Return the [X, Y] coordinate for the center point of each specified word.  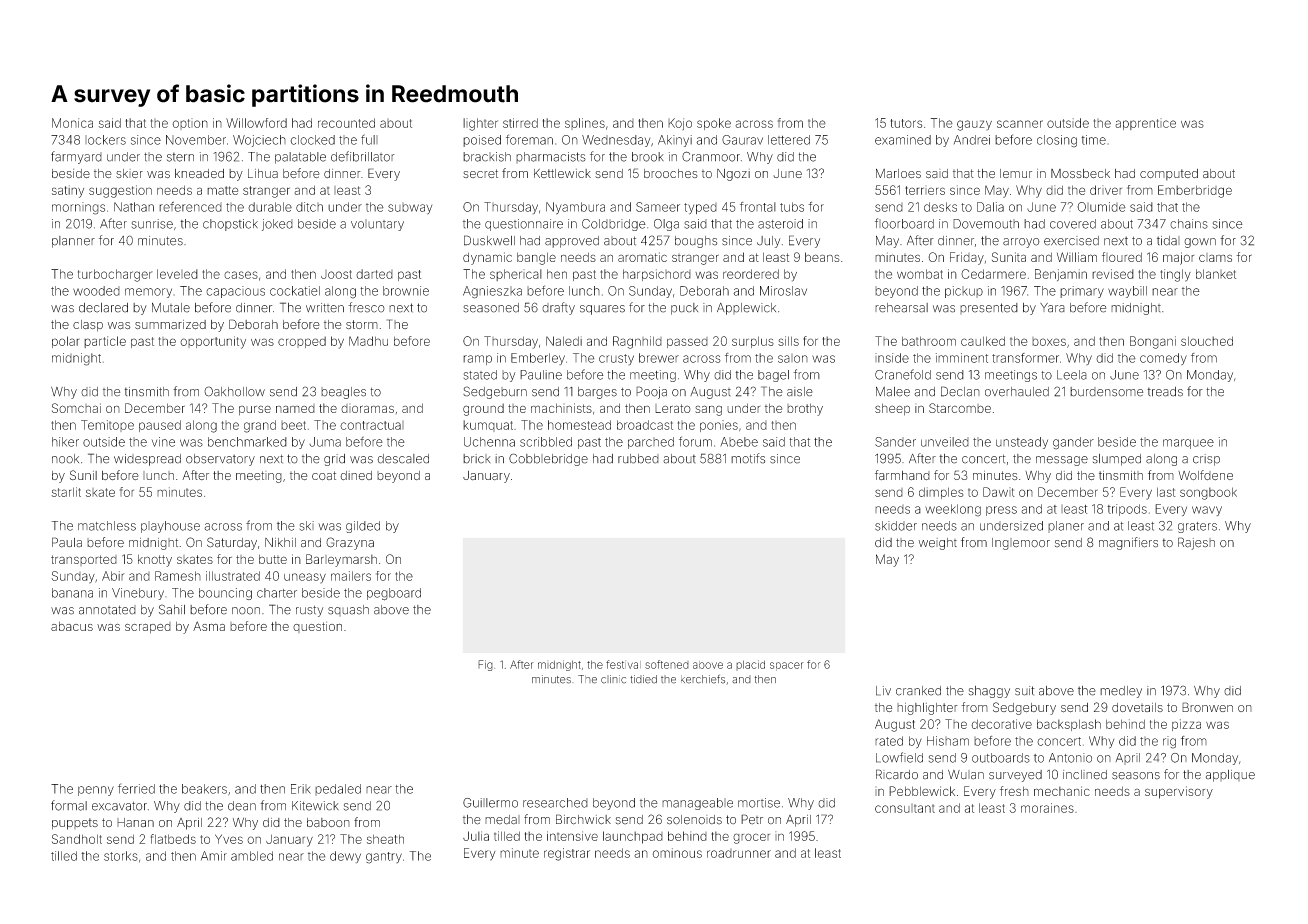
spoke [714, 124]
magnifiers [1128, 543]
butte [273, 559]
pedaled [338, 790]
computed [1169, 175]
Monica [72, 123]
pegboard [394, 594]
